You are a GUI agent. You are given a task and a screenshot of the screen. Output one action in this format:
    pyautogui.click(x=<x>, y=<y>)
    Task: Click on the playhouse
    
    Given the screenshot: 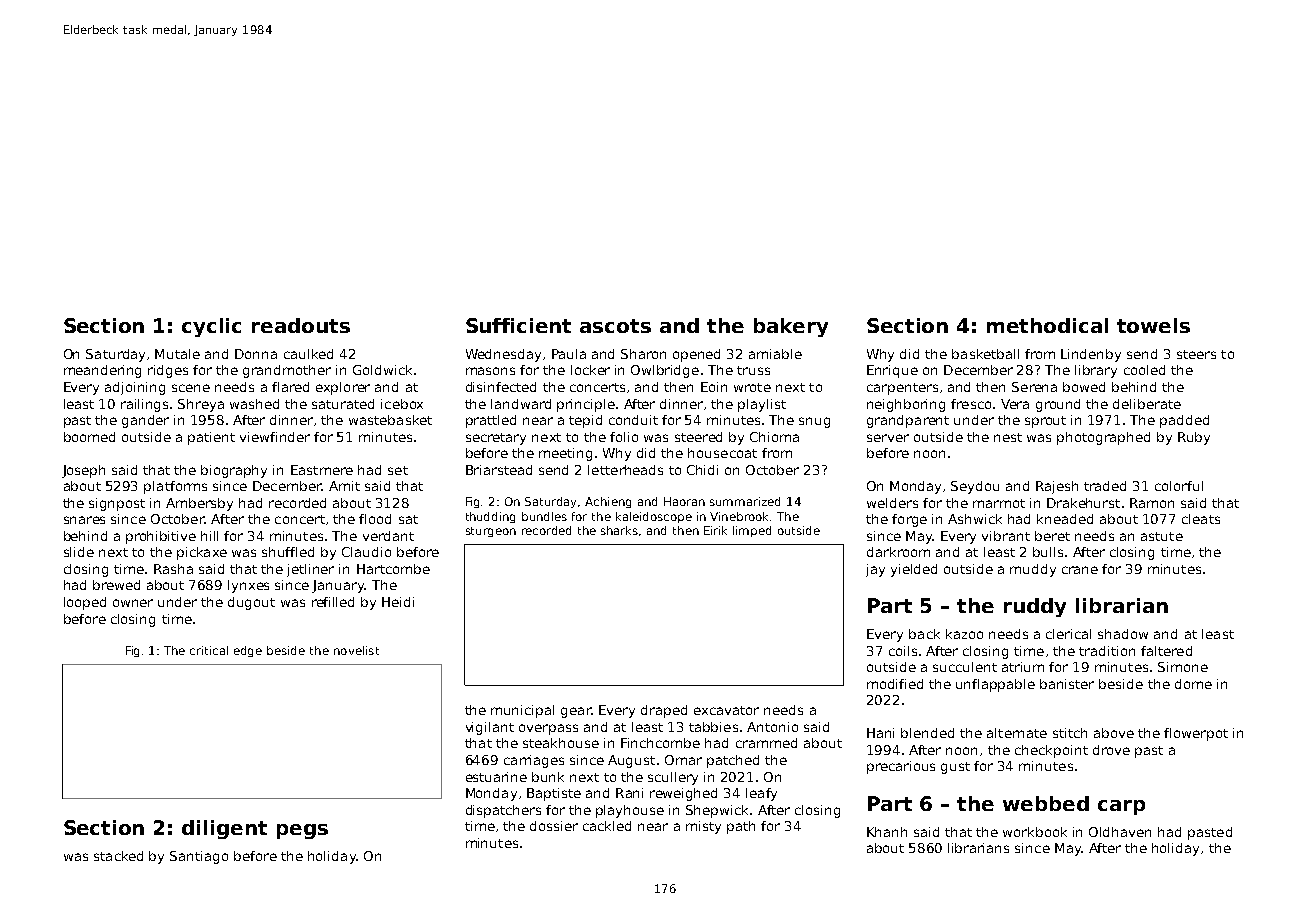 What is the action you would take?
    pyautogui.click(x=630, y=811)
